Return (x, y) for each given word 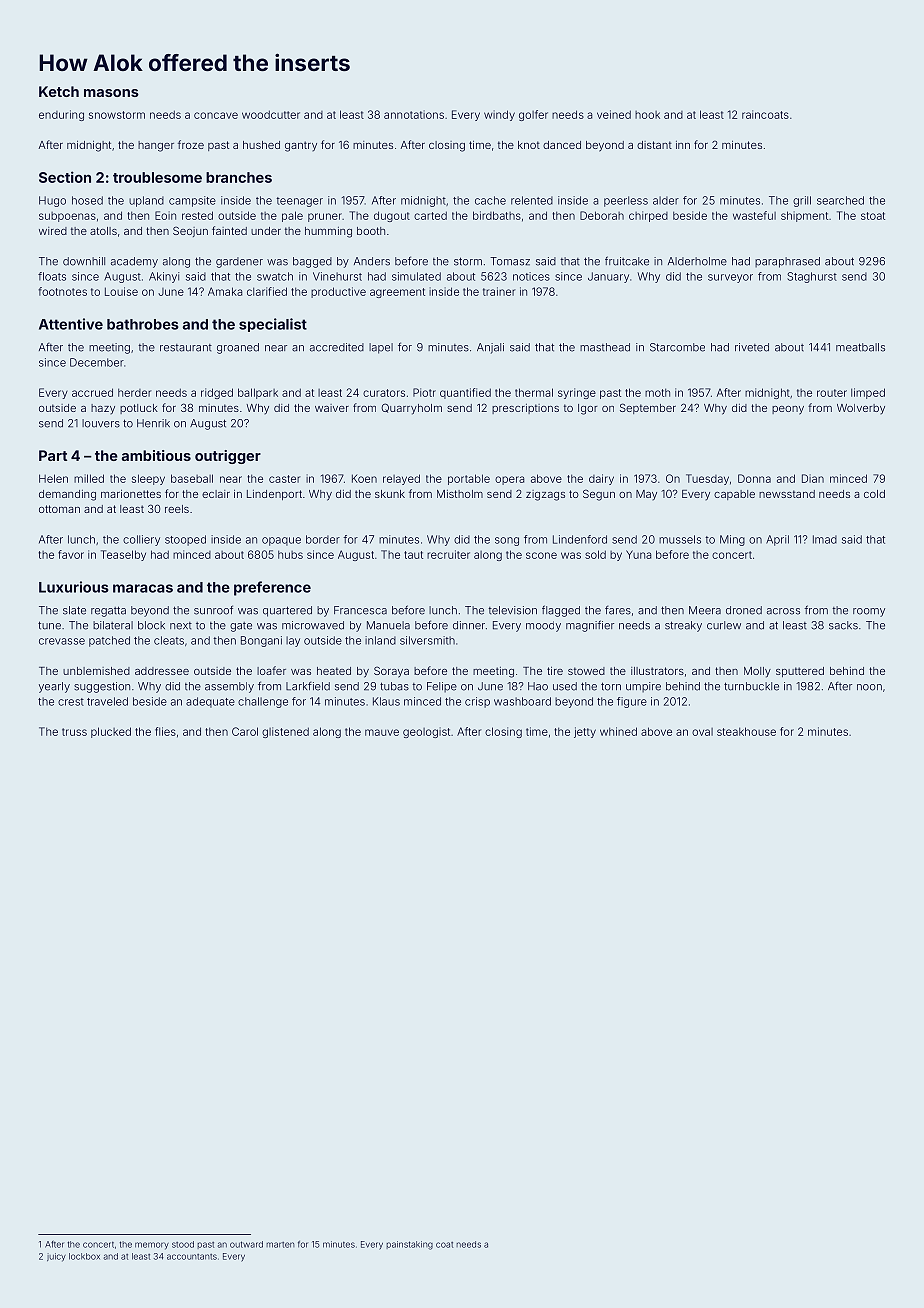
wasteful (754, 215)
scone (541, 555)
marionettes (131, 494)
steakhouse (746, 731)
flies (165, 731)
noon (869, 687)
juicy (56, 1257)
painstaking (410, 1245)
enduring (61, 115)
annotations (414, 114)
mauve (382, 732)
